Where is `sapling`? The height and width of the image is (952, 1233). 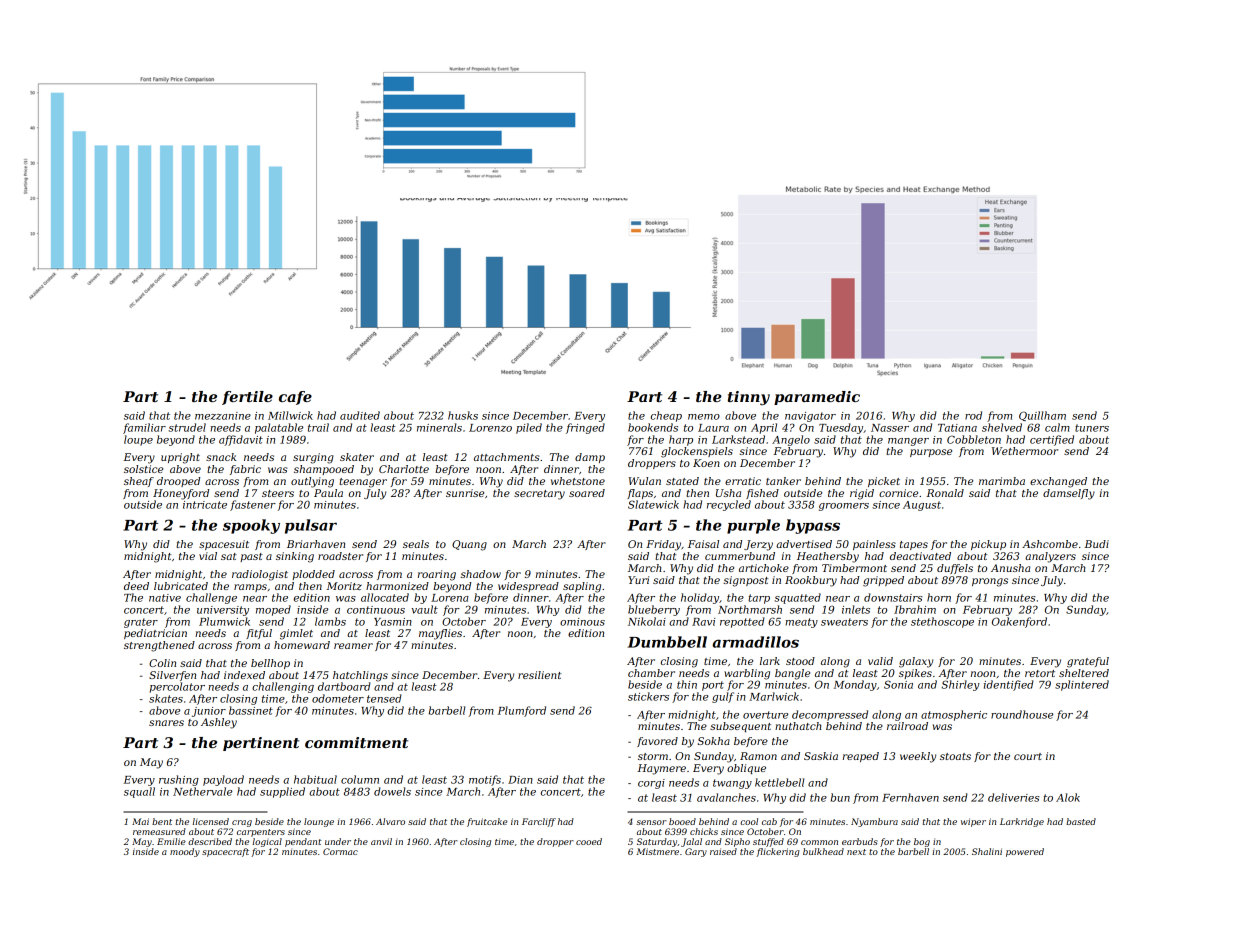 sapling is located at coordinates (582, 587).
